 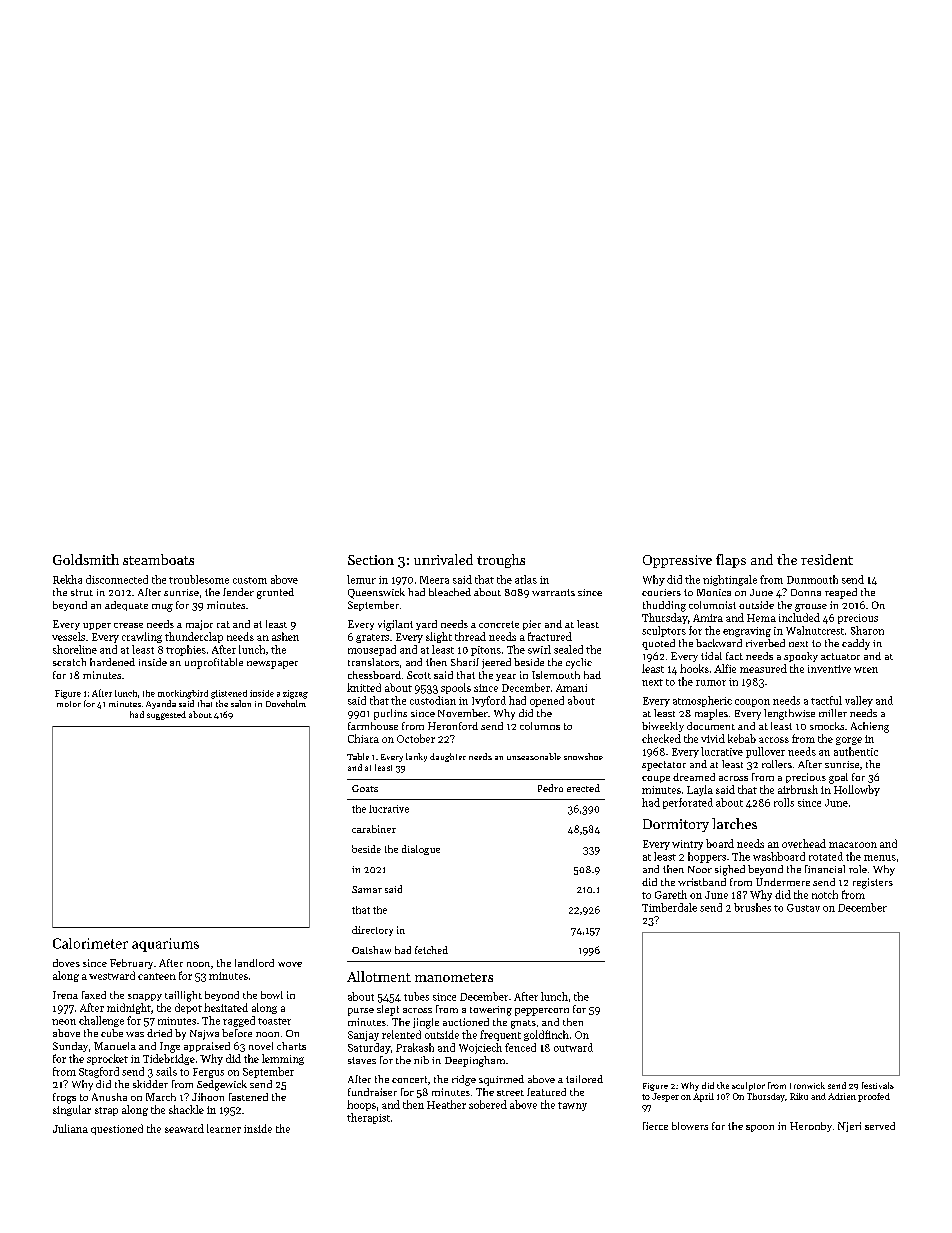 What do you see at coordinates (166, 715) in the page?
I see `suggested` at bounding box center [166, 715].
